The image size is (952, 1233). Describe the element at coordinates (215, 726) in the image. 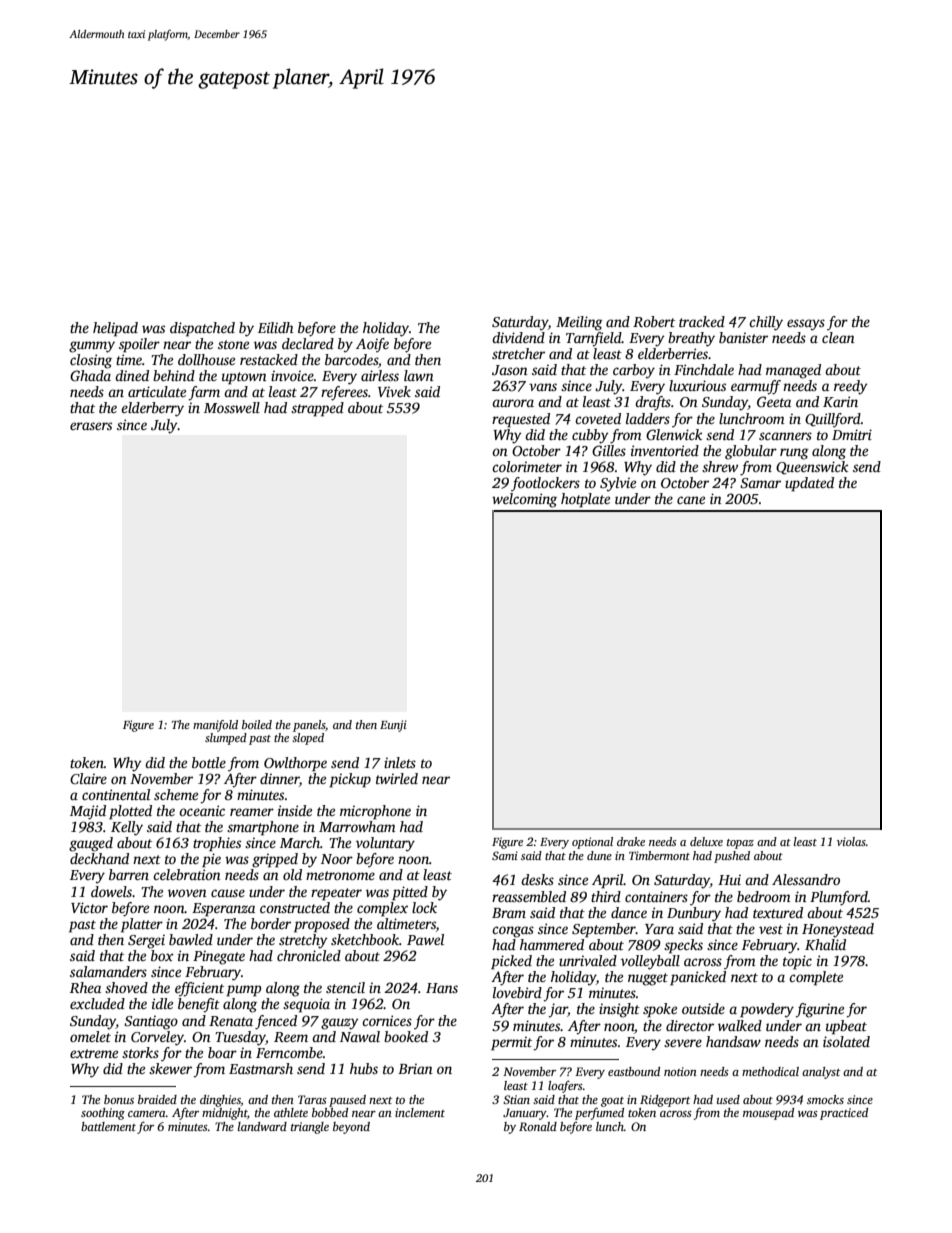

I see `manifold` at that location.
